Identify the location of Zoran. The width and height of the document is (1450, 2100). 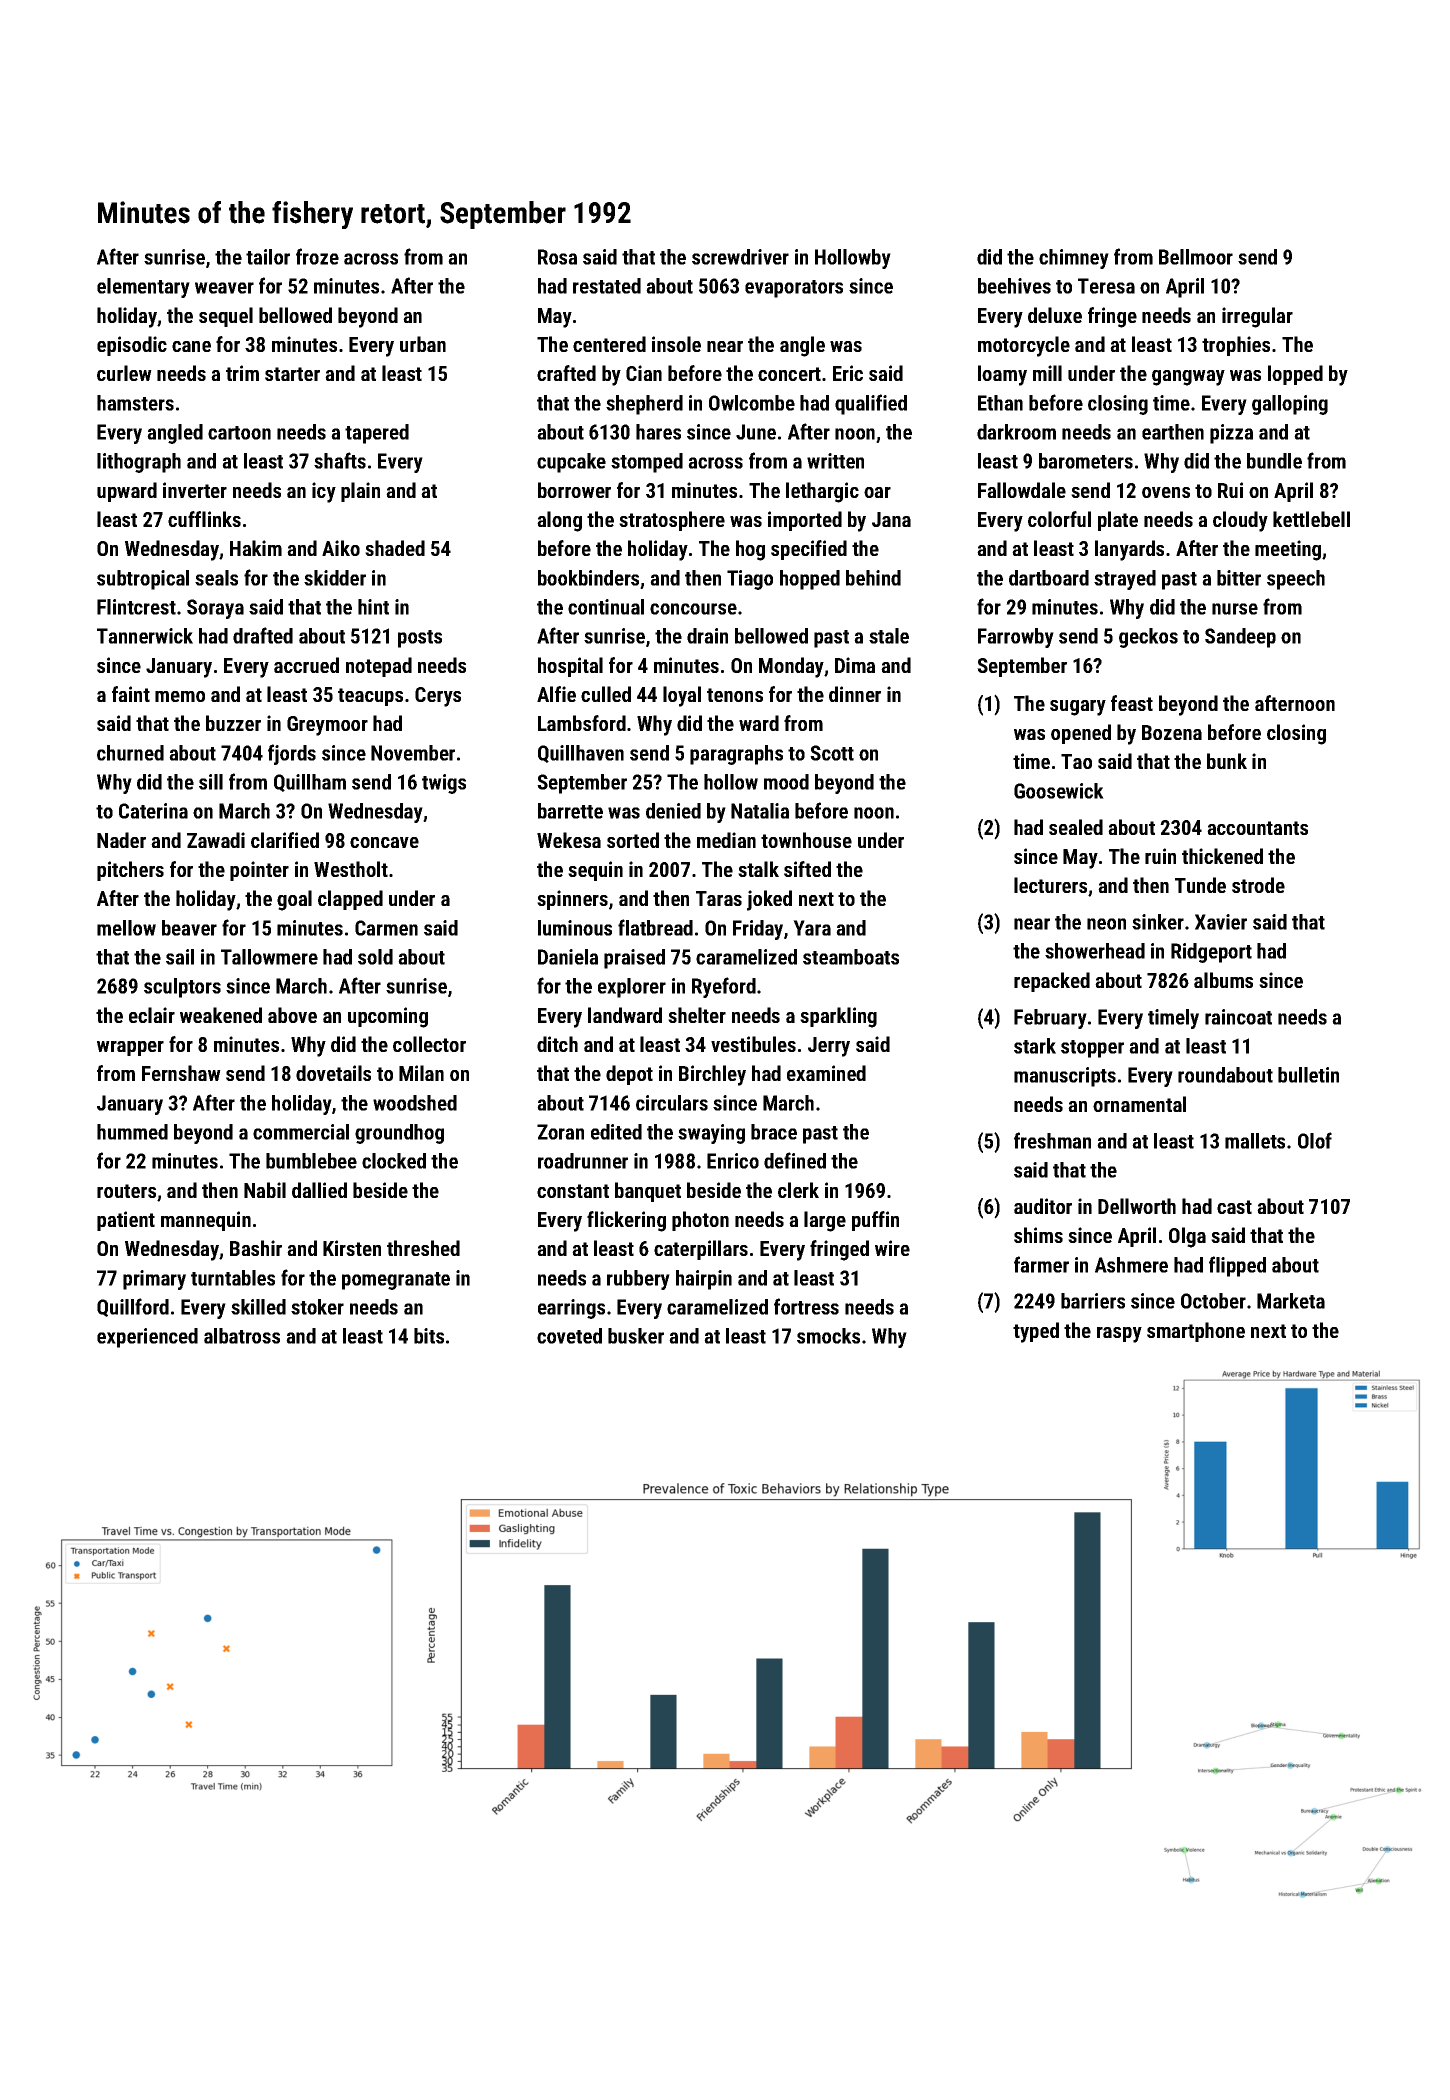
(560, 1132).
